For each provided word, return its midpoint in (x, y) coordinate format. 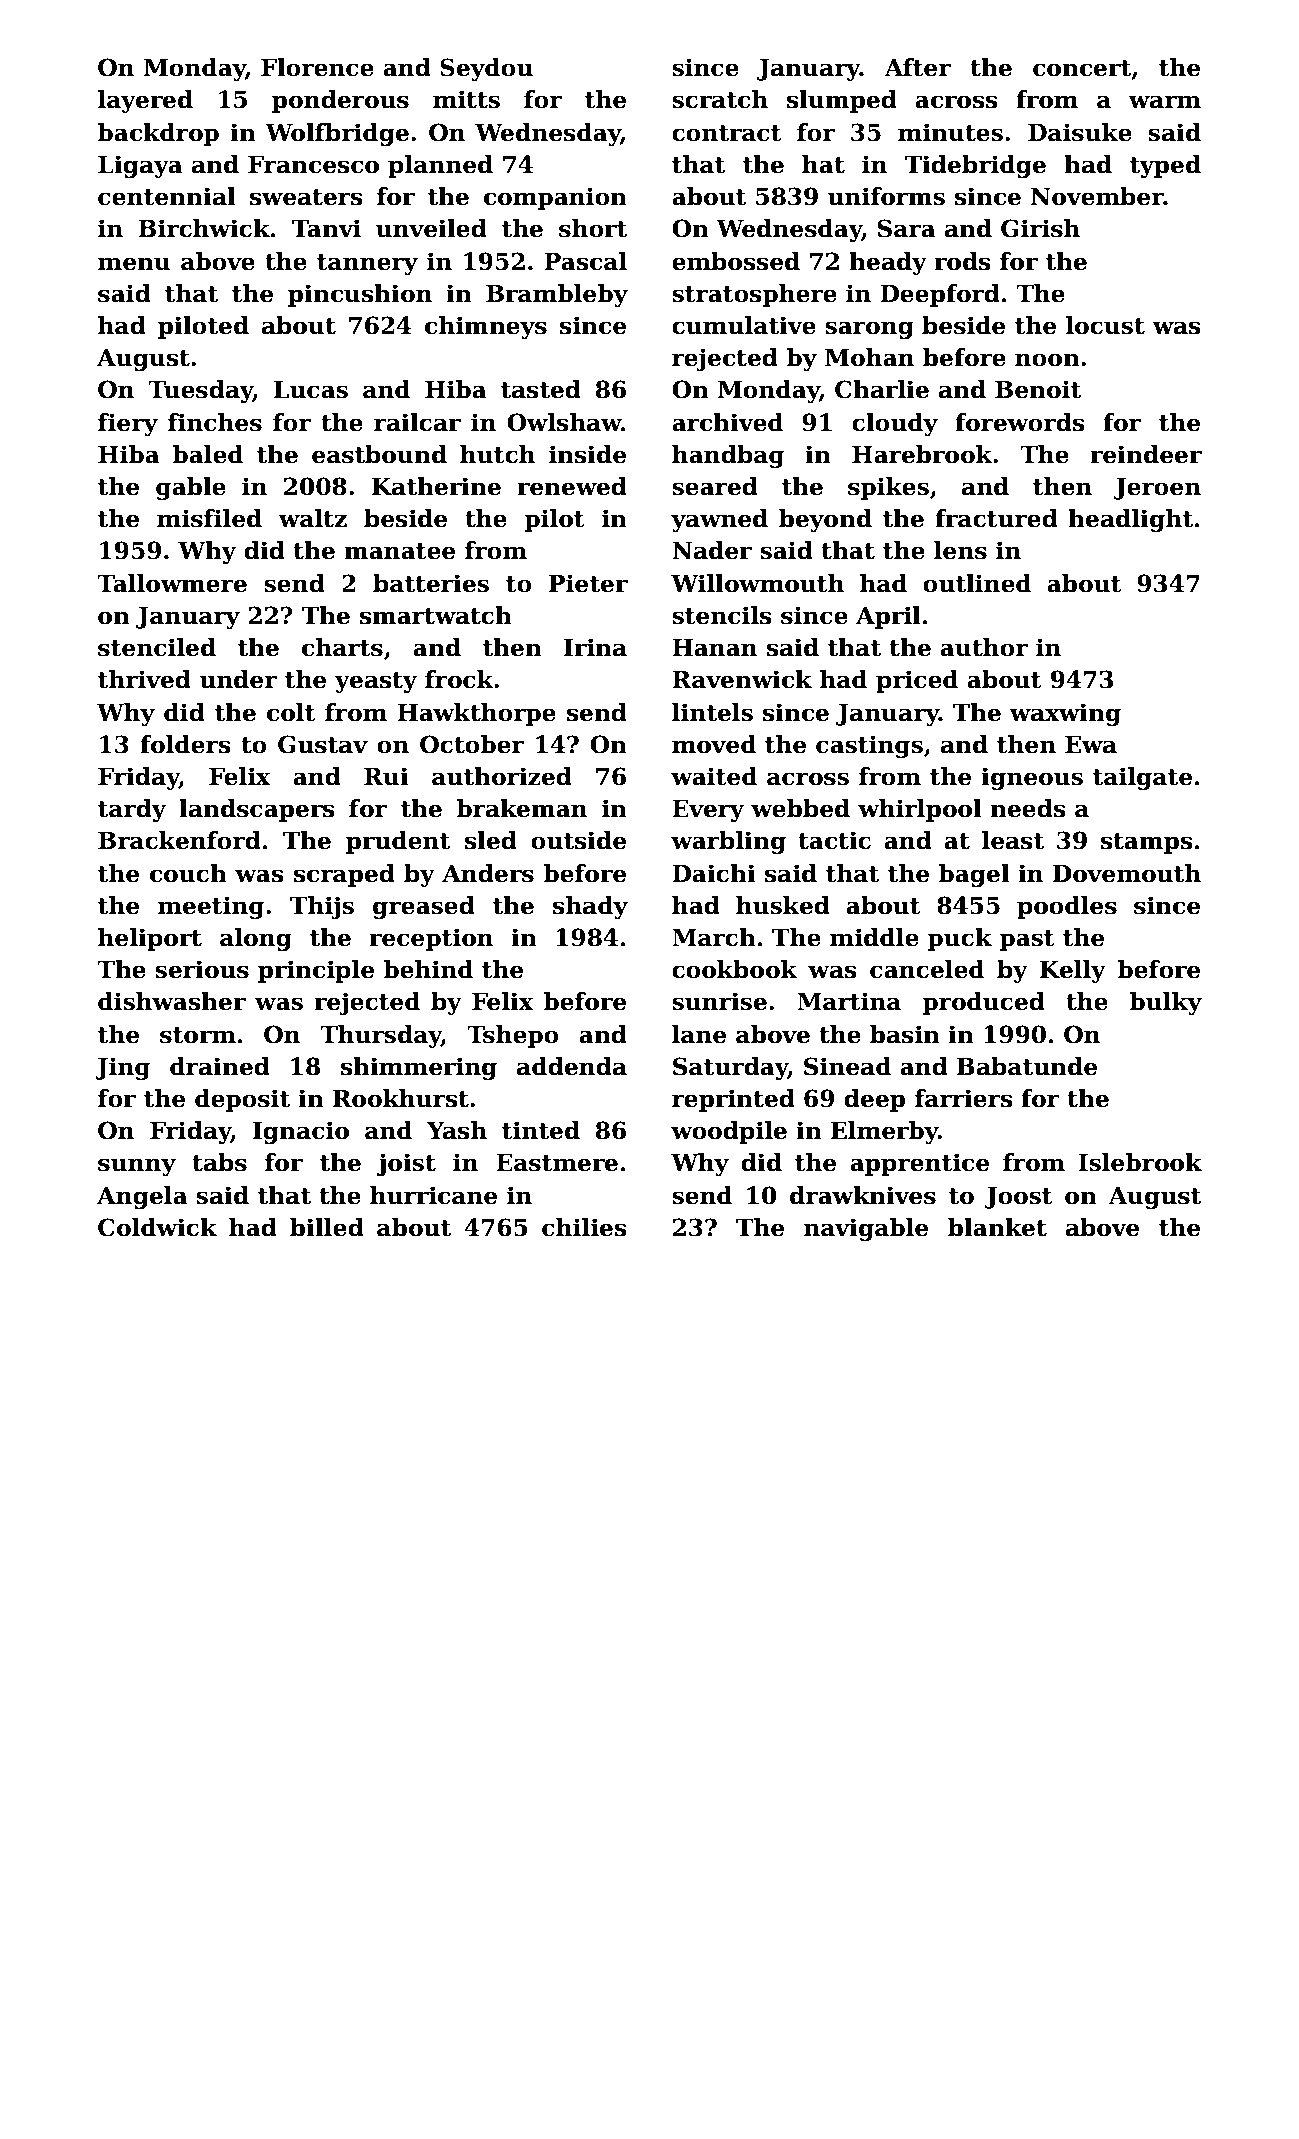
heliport (150, 939)
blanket (997, 1227)
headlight (1130, 520)
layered (145, 101)
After (917, 67)
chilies (584, 1227)
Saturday (730, 1068)
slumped (842, 101)
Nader (712, 550)
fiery (128, 424)
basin (905, 1034)
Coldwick (157, 1227)
